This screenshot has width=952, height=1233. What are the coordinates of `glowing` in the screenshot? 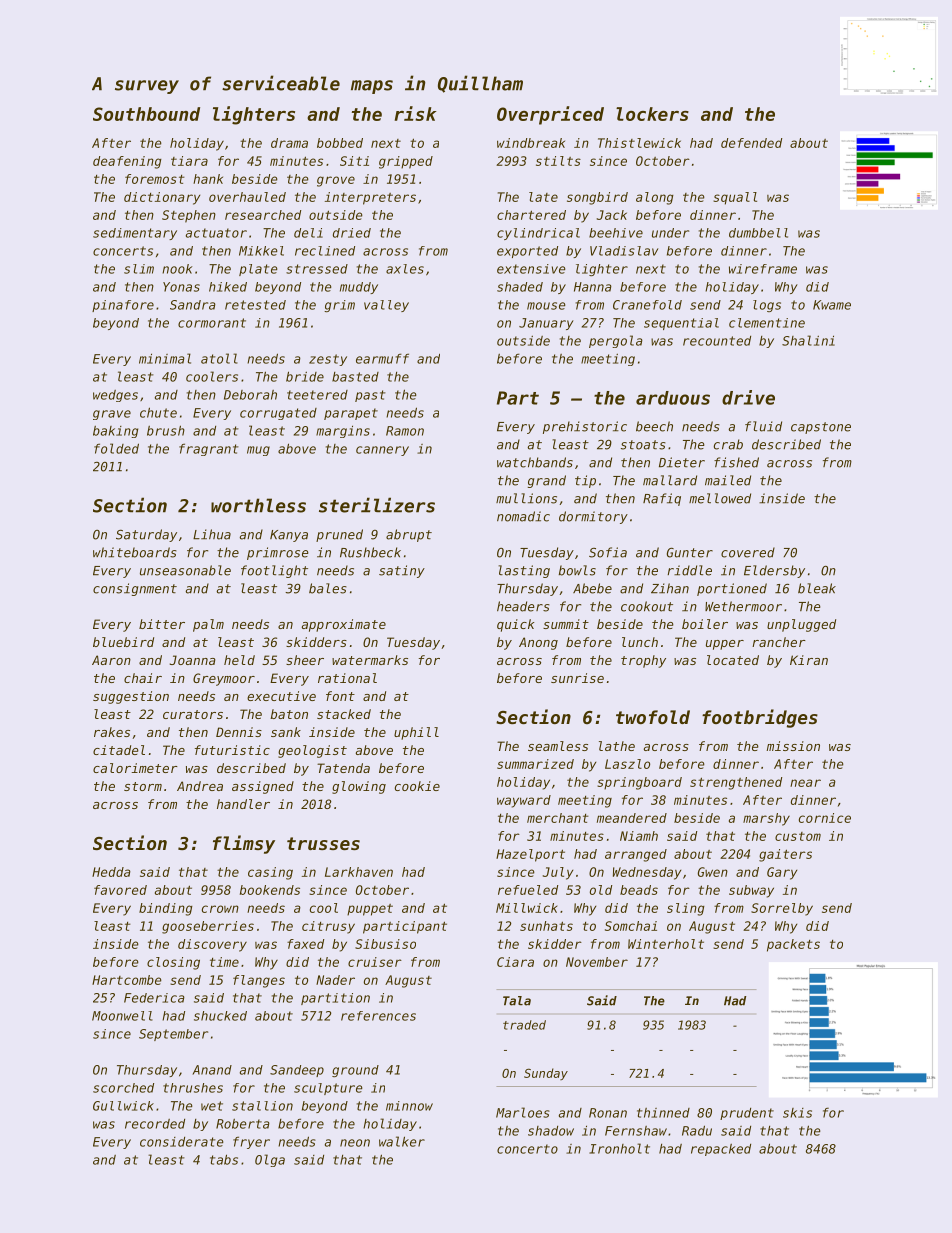 It's located at (359, 787).
